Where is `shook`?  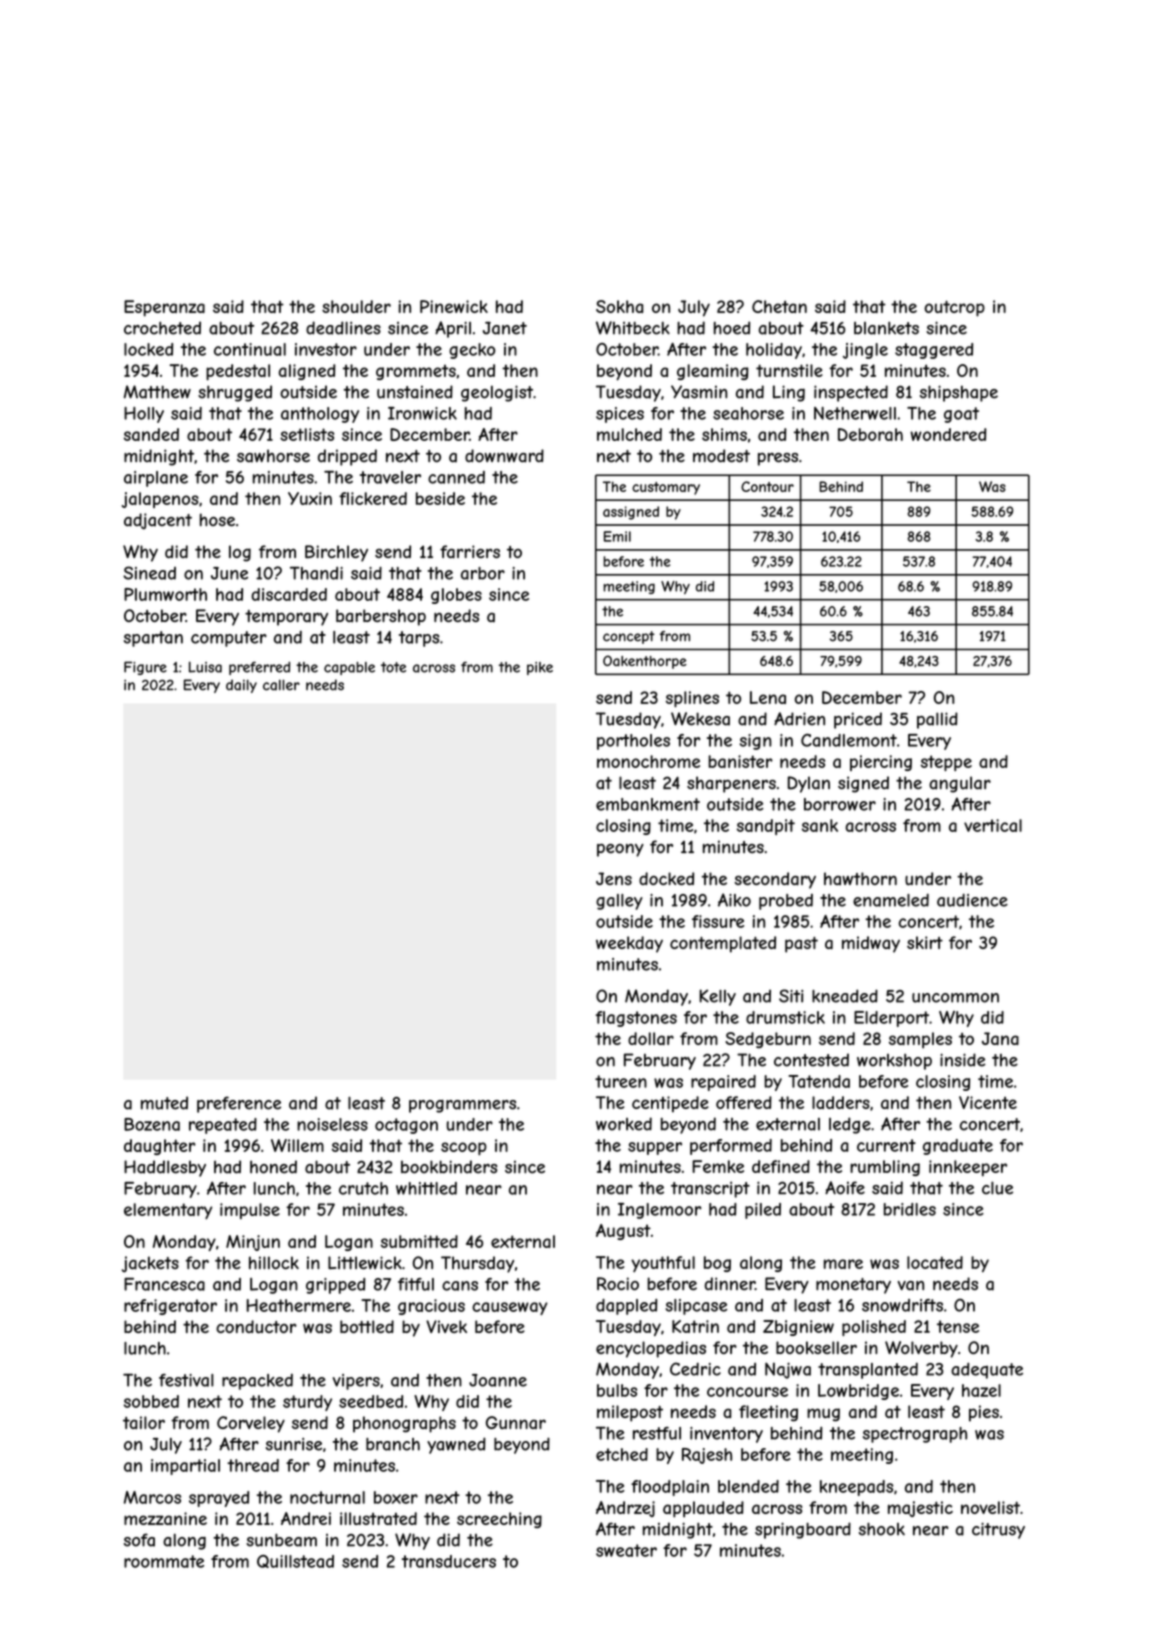
shook is located at coordinates (882, 1529).
